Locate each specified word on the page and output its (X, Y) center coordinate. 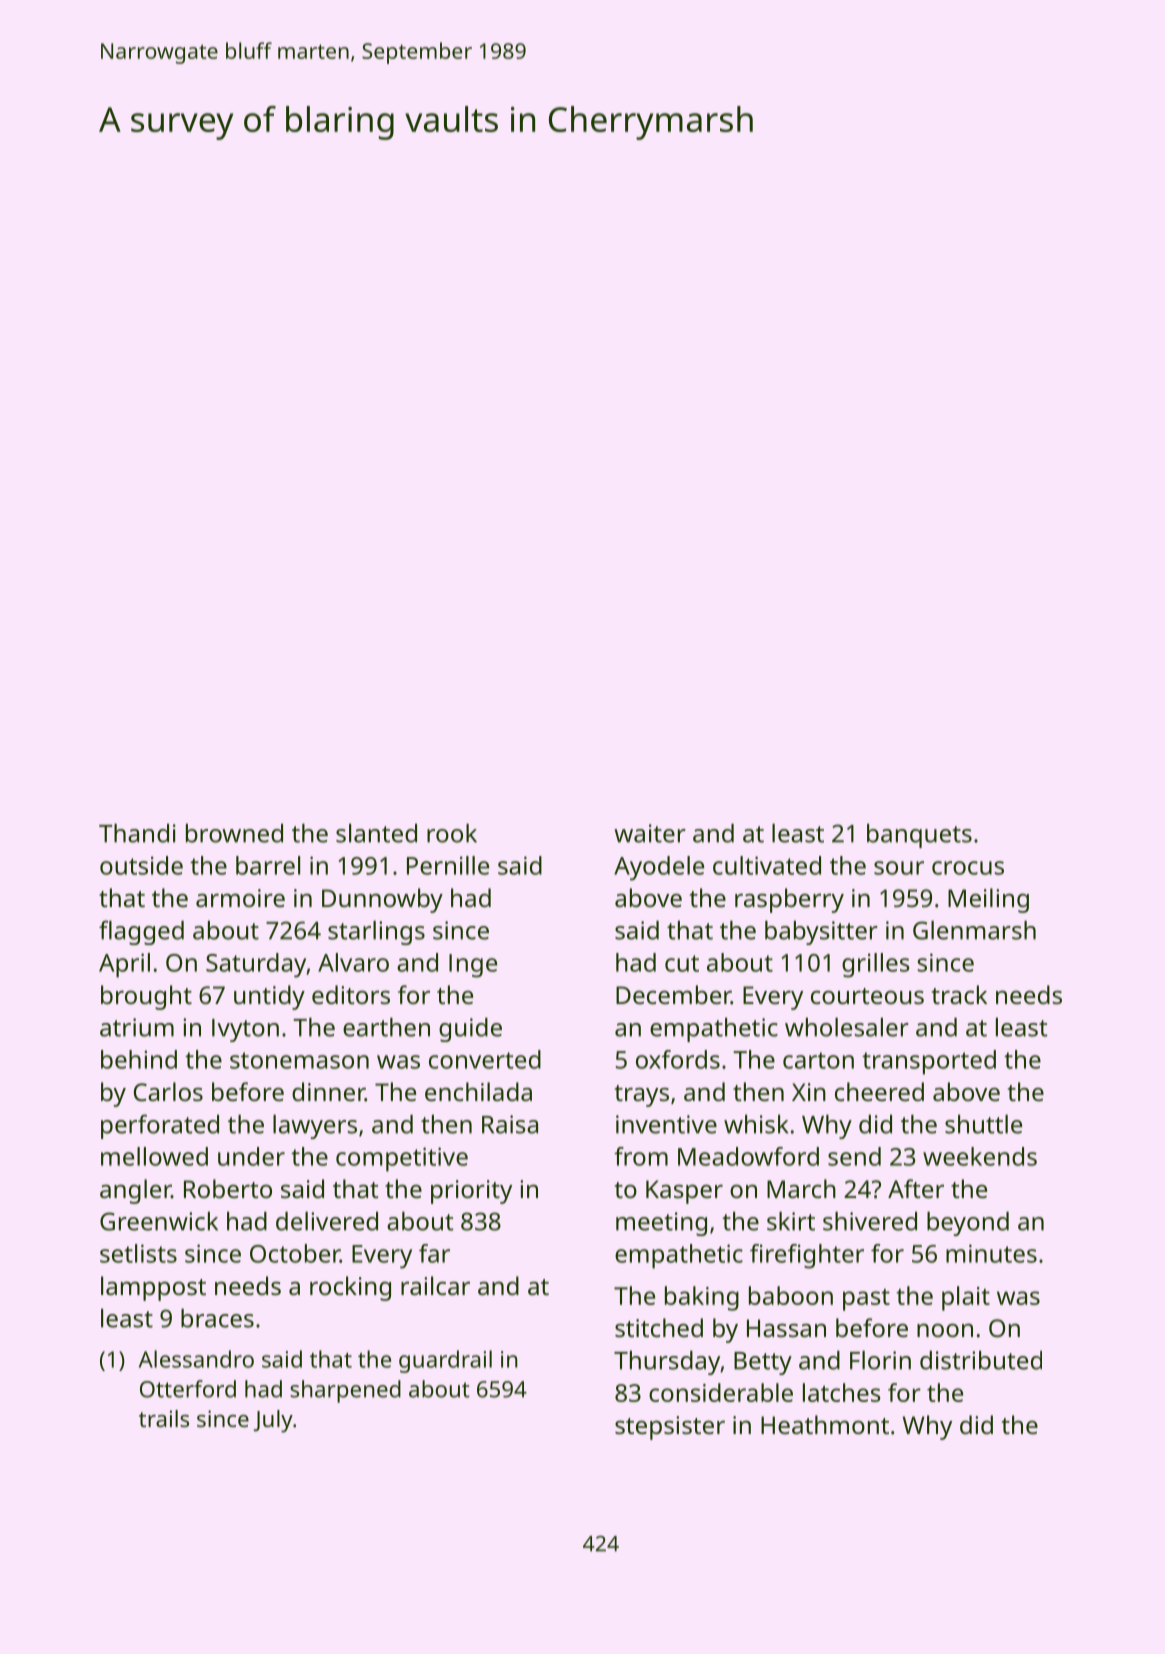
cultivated (767, 865)
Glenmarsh (974, 930)
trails (164, 1418)
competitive (402, 1159)
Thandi (137, 833)
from (641, 1156)
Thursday (667, 1363)
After (916, 1188)
